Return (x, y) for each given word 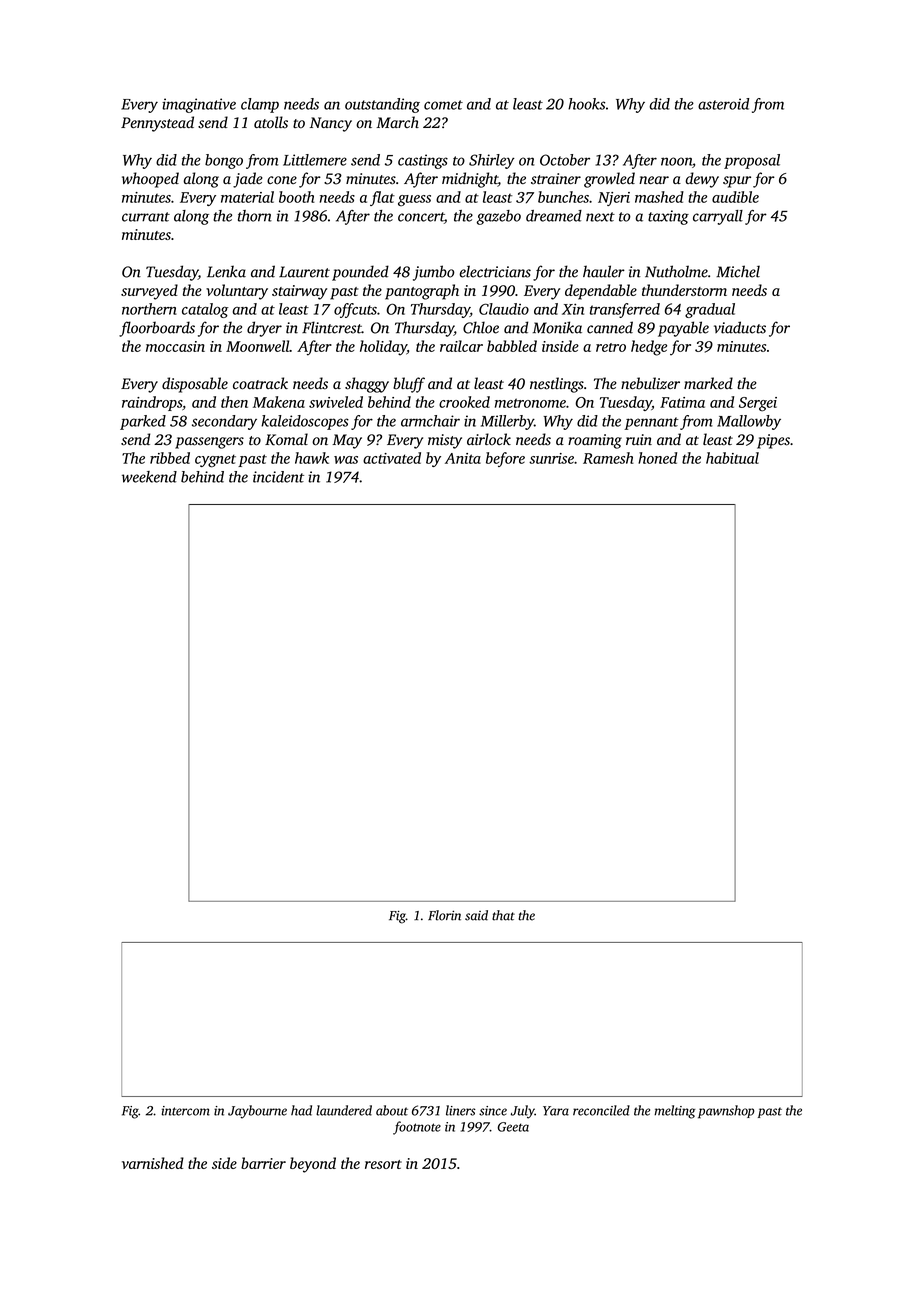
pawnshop (726, 1112)
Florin (444, 915)
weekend (149, 477)
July (523, 1112)
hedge (649, 348)
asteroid (723, 104)
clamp (260, 105)
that (503, 915)
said (476, 915)
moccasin (175, 346)
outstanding (382, 105)
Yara (556, 1111)
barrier (263, 1163)
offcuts (355, 310)
